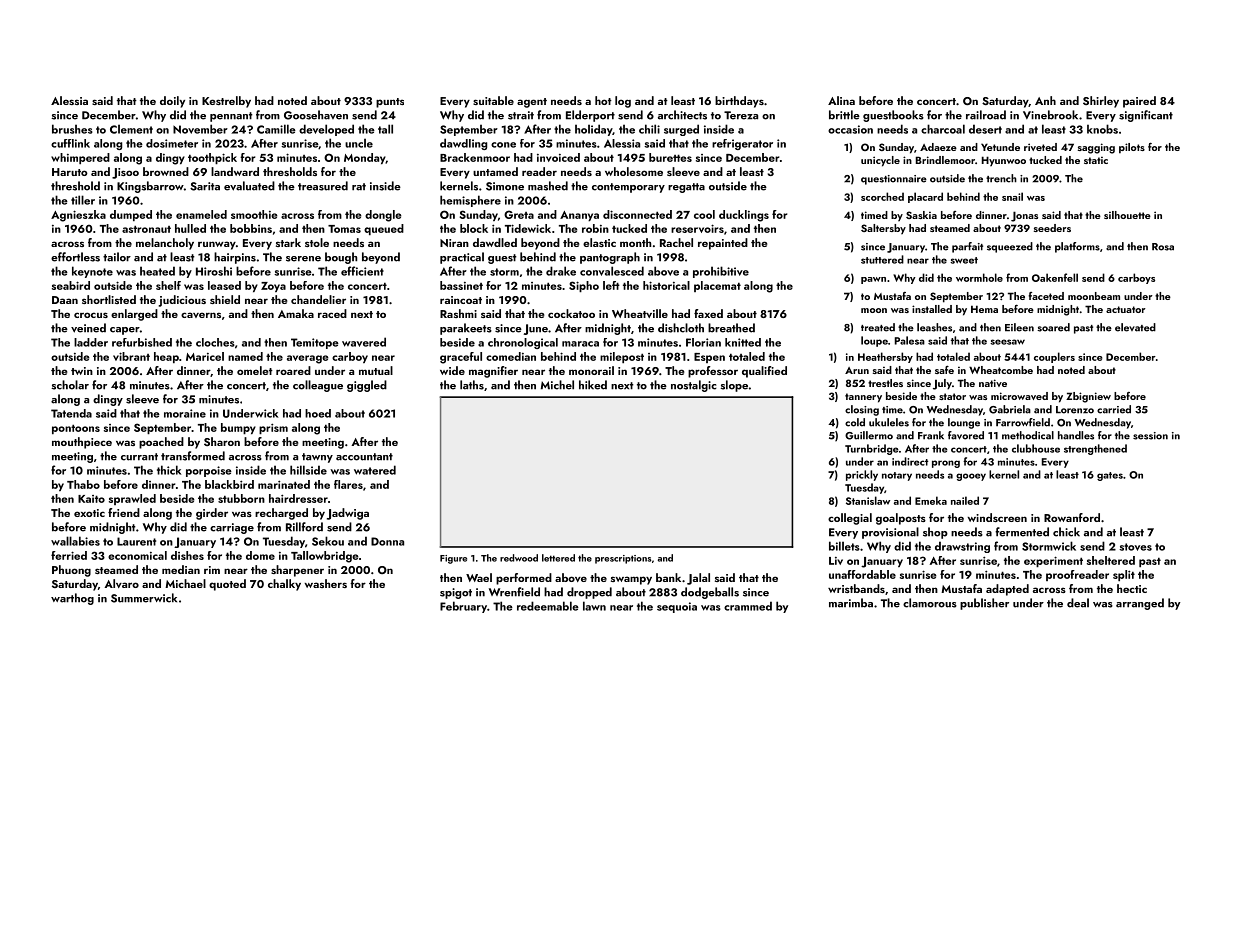 The height and width of the screenshot is (952, 1233). What do you see at coordinates (1096, 160) in the screenshot?
I see `static` at bounding box center [1096, 160].
